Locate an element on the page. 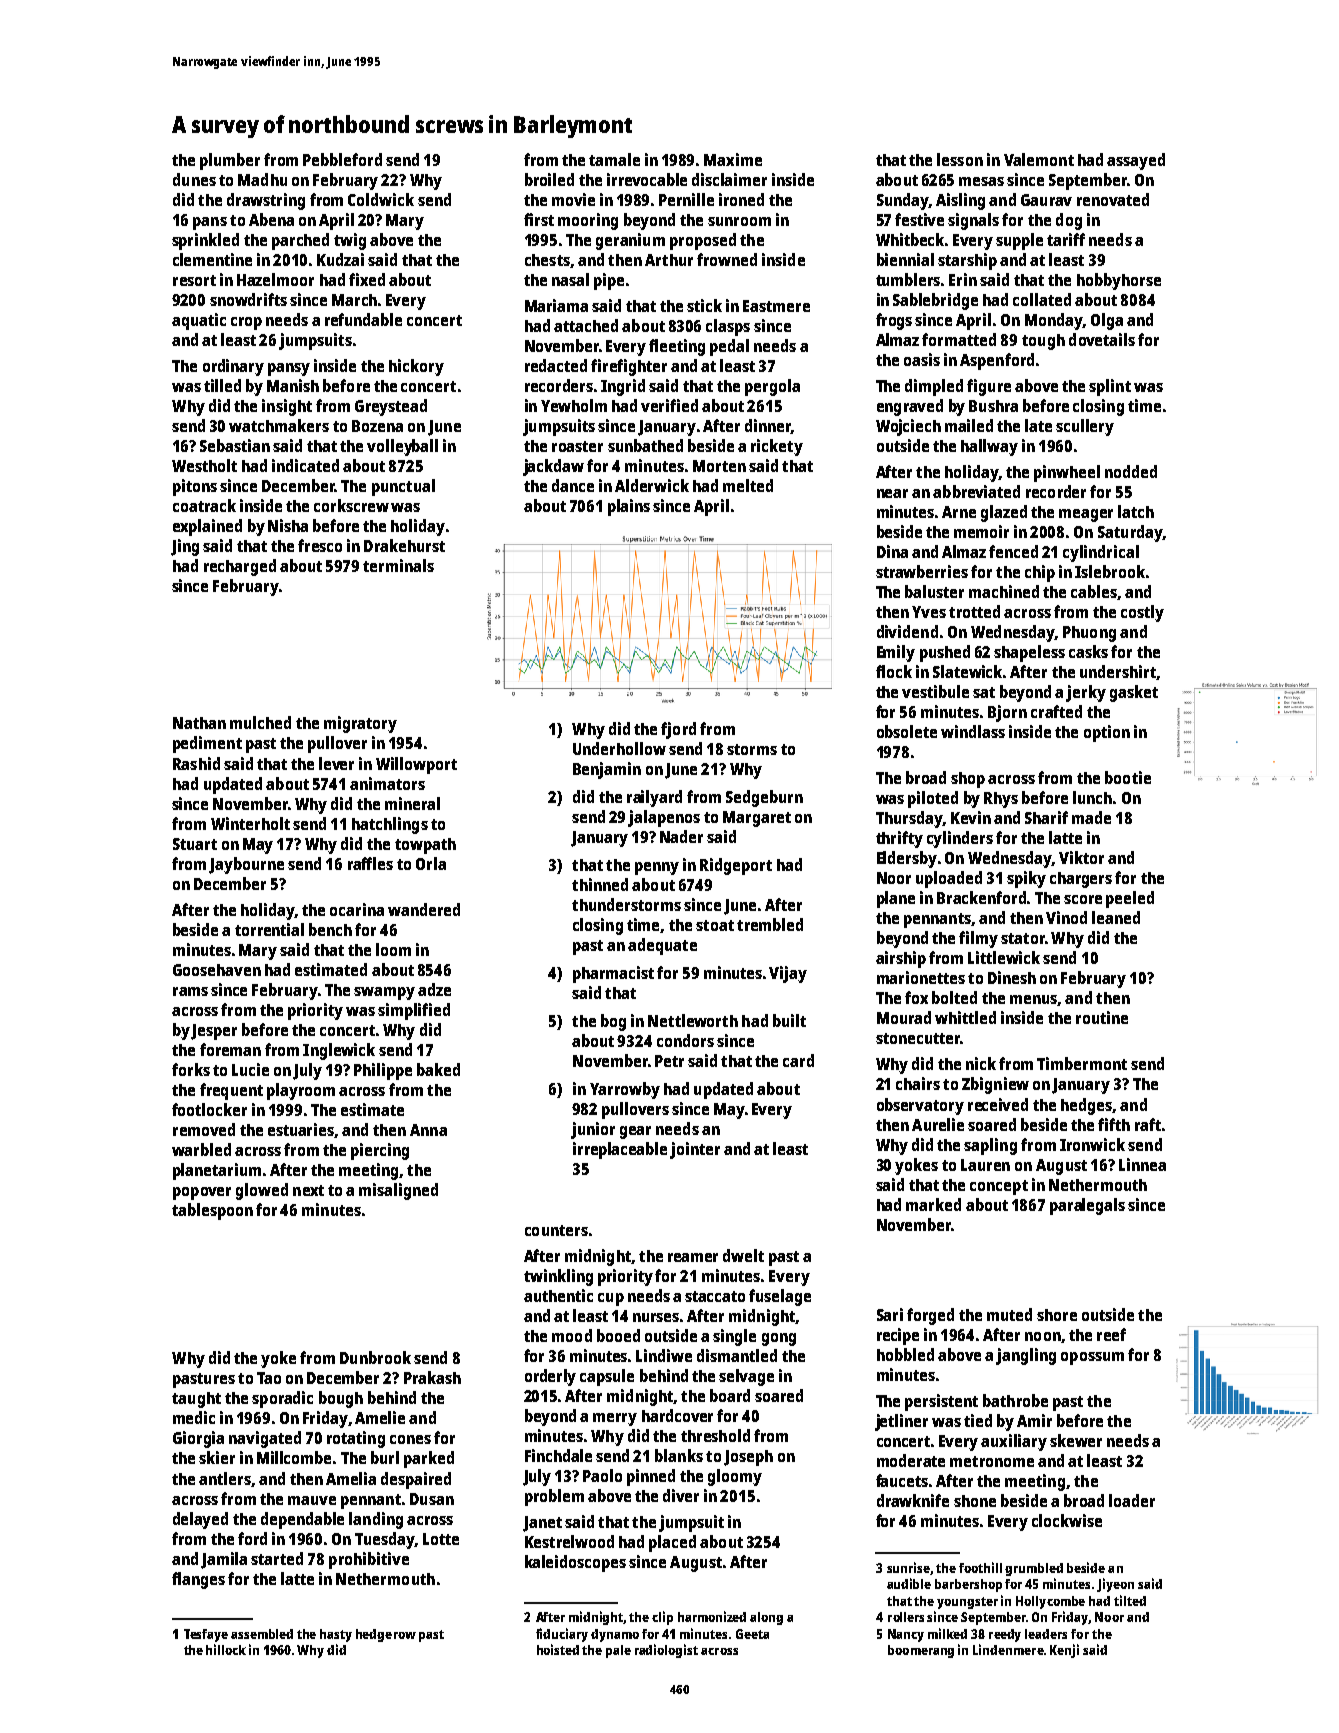 The width and height of the image is (1339, 1733). Lindenmere is located at coordinates (1008, 1649).
